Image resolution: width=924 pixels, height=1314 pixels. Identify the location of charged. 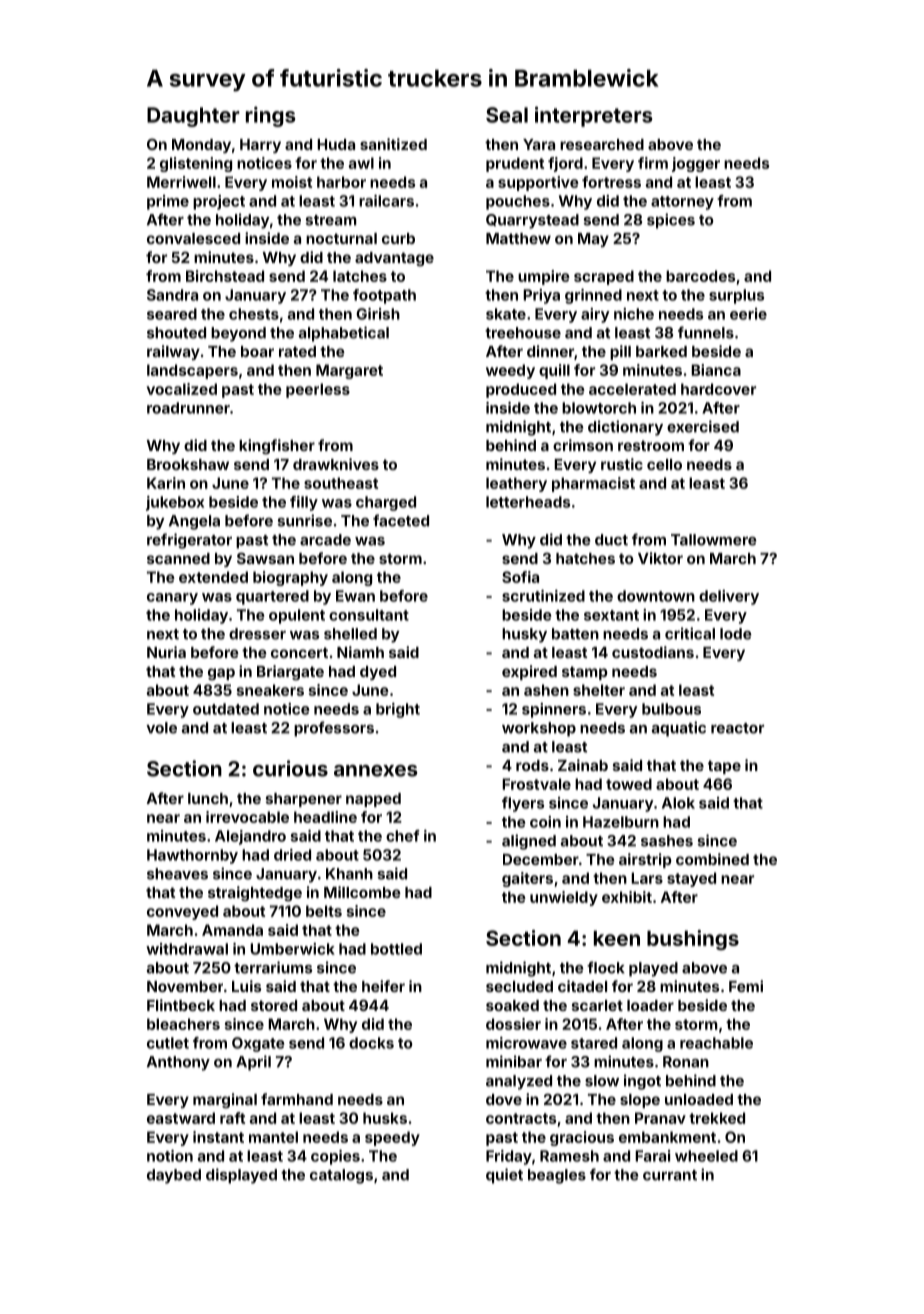
(386, 503).
